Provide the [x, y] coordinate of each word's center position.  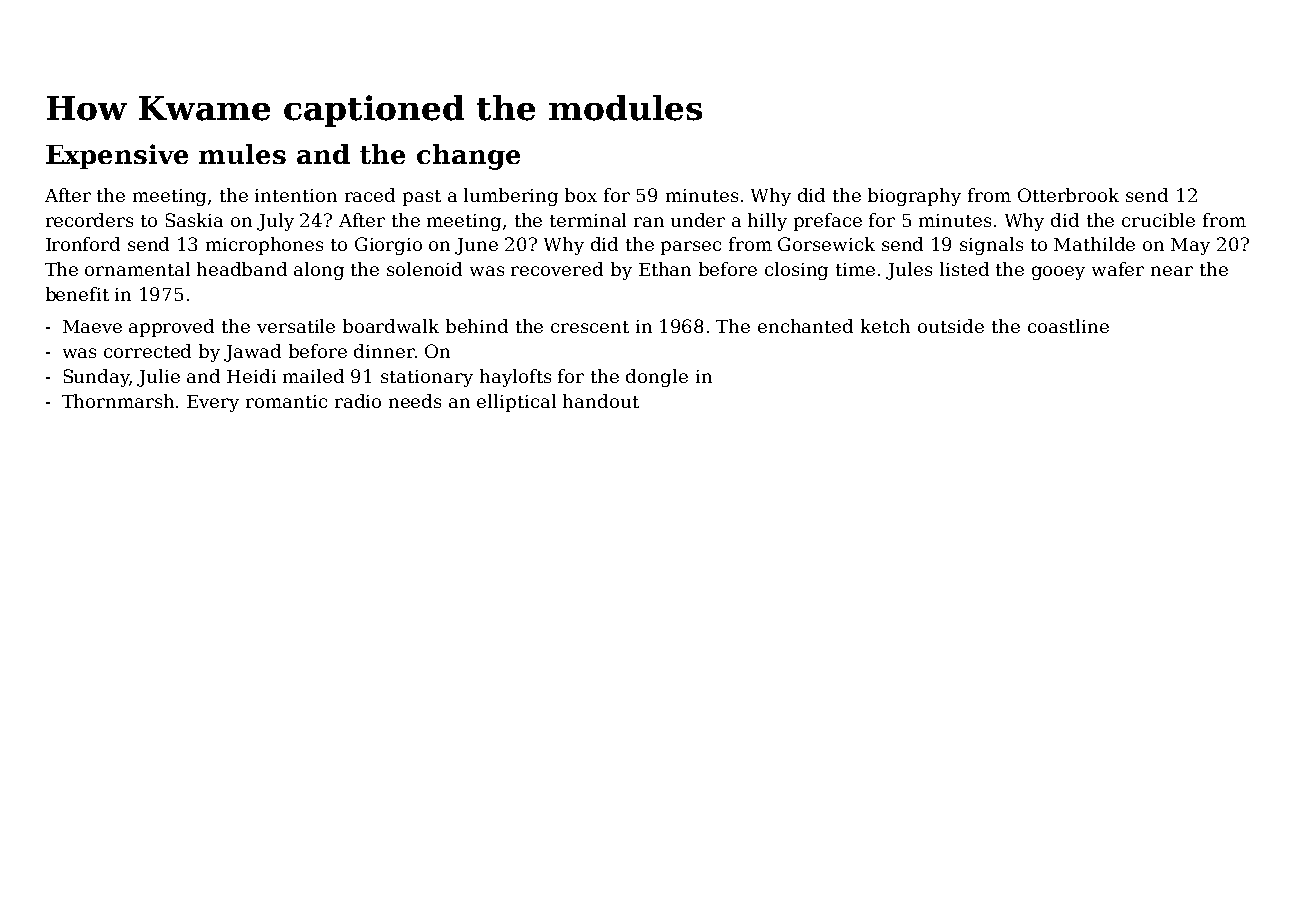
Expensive [117, 156]
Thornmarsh [118, 401]
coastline [1068, 326]
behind [477, 326]
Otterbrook [1068, 195]
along [319, 271]
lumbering [511, 197]
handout [601, 401]
